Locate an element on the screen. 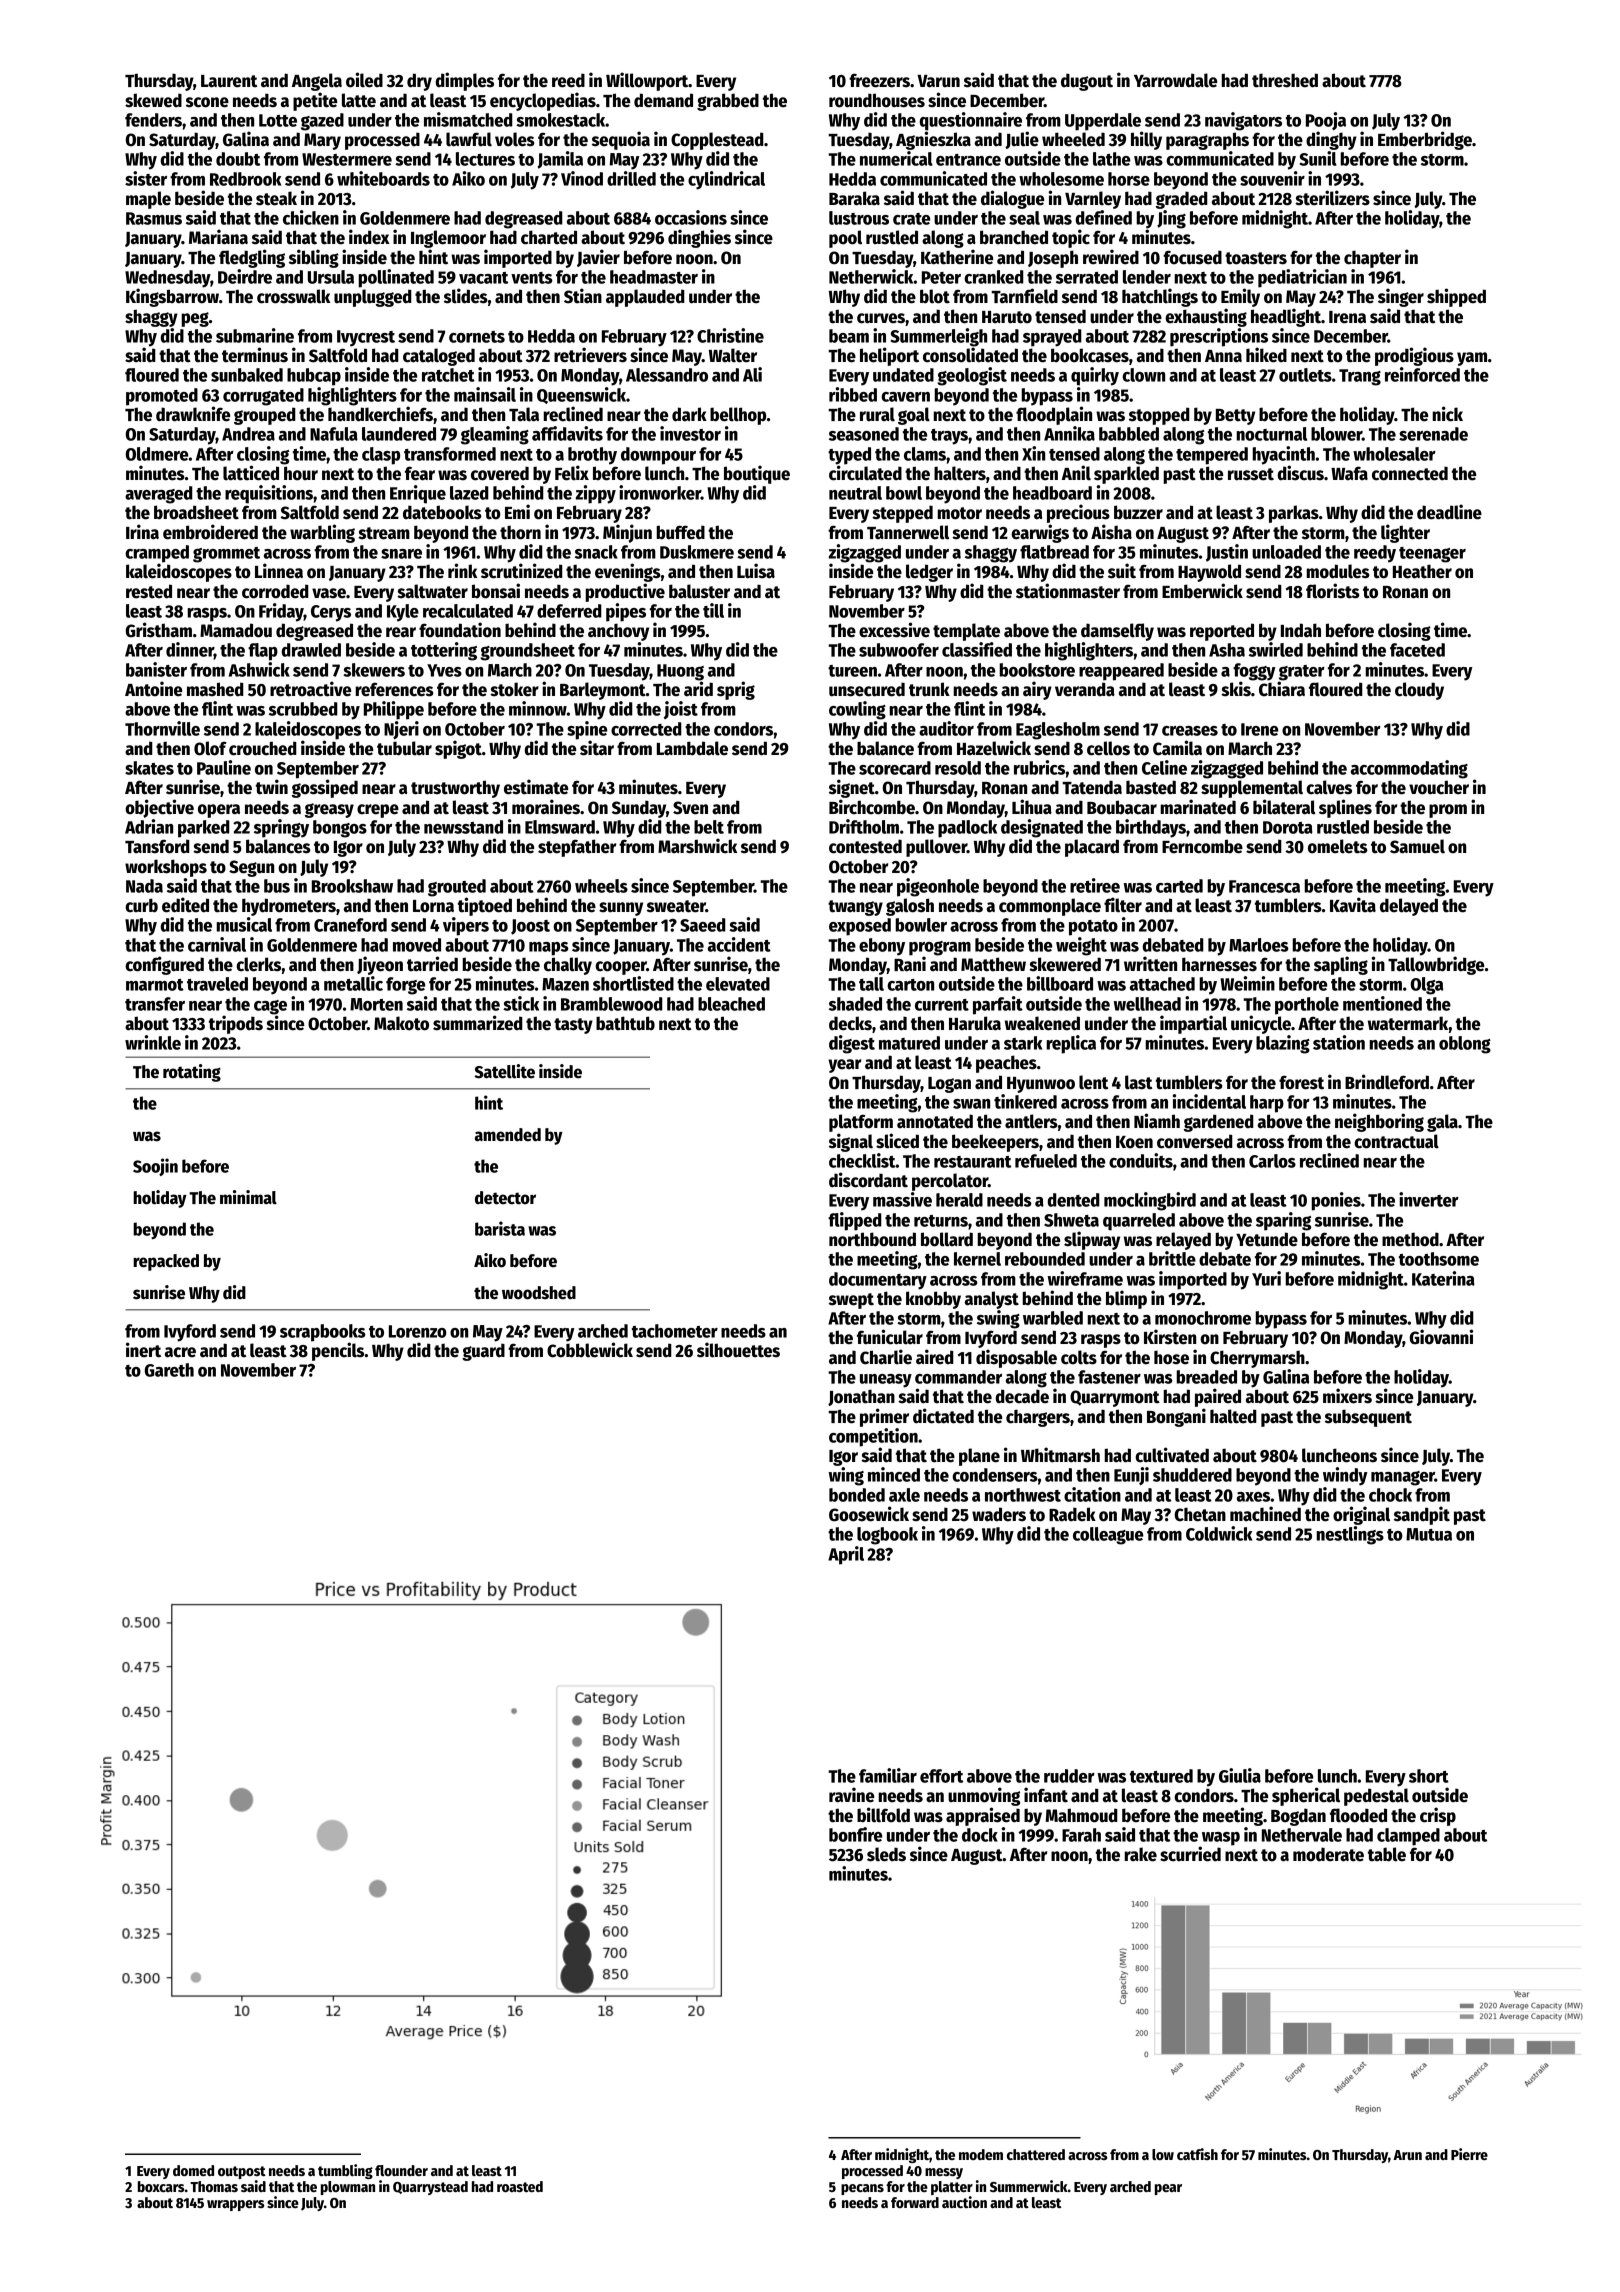 The height and width of the screenshot is (2292, 1620). fledgling is located at coordinates (252, 258).
